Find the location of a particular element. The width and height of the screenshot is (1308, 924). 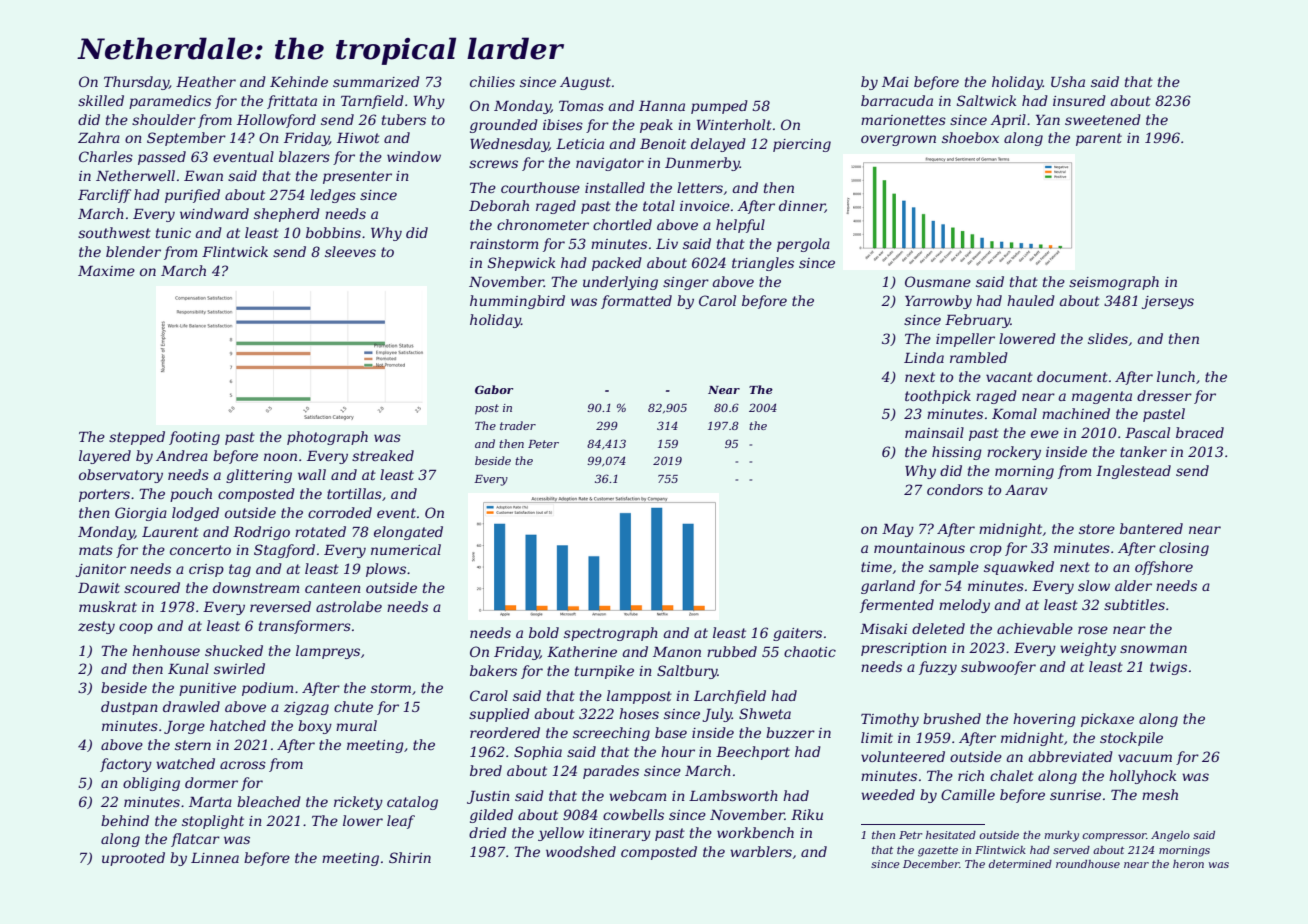

pouch is located at coordinates (191, 495).
